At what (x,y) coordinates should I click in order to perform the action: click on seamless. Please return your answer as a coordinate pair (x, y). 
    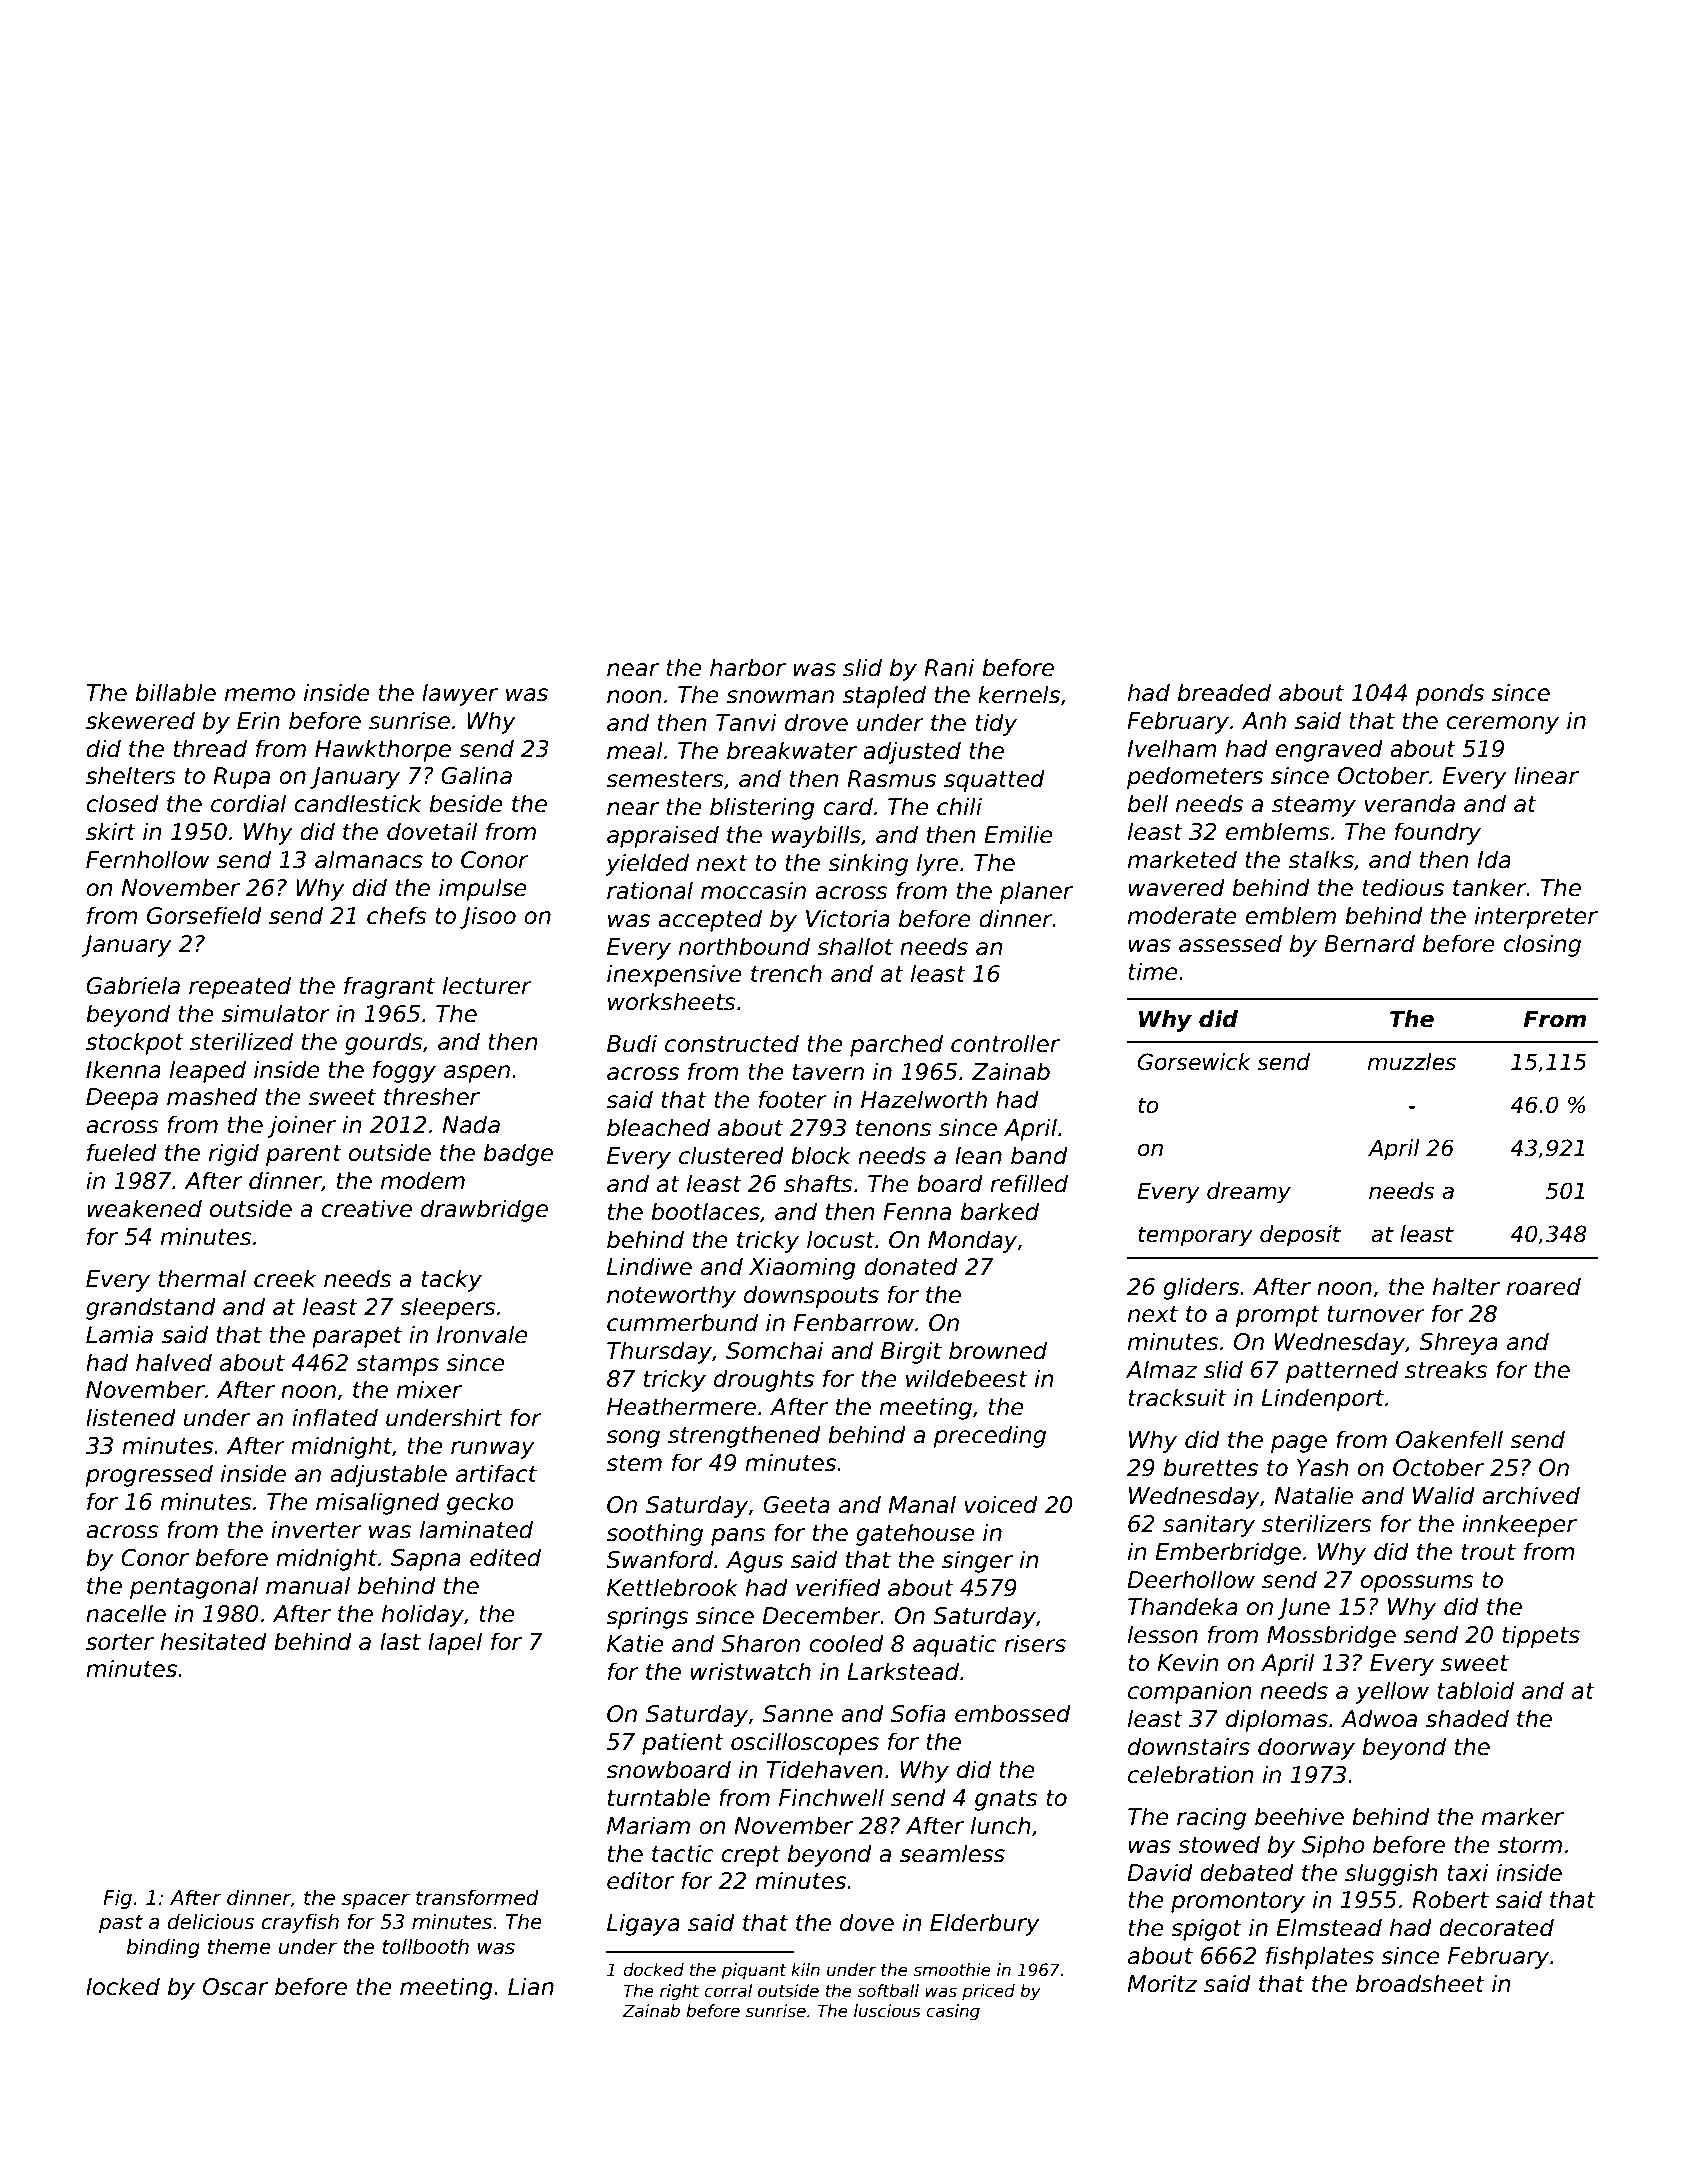
    Looking at the image, I should click on (952, 1853).
